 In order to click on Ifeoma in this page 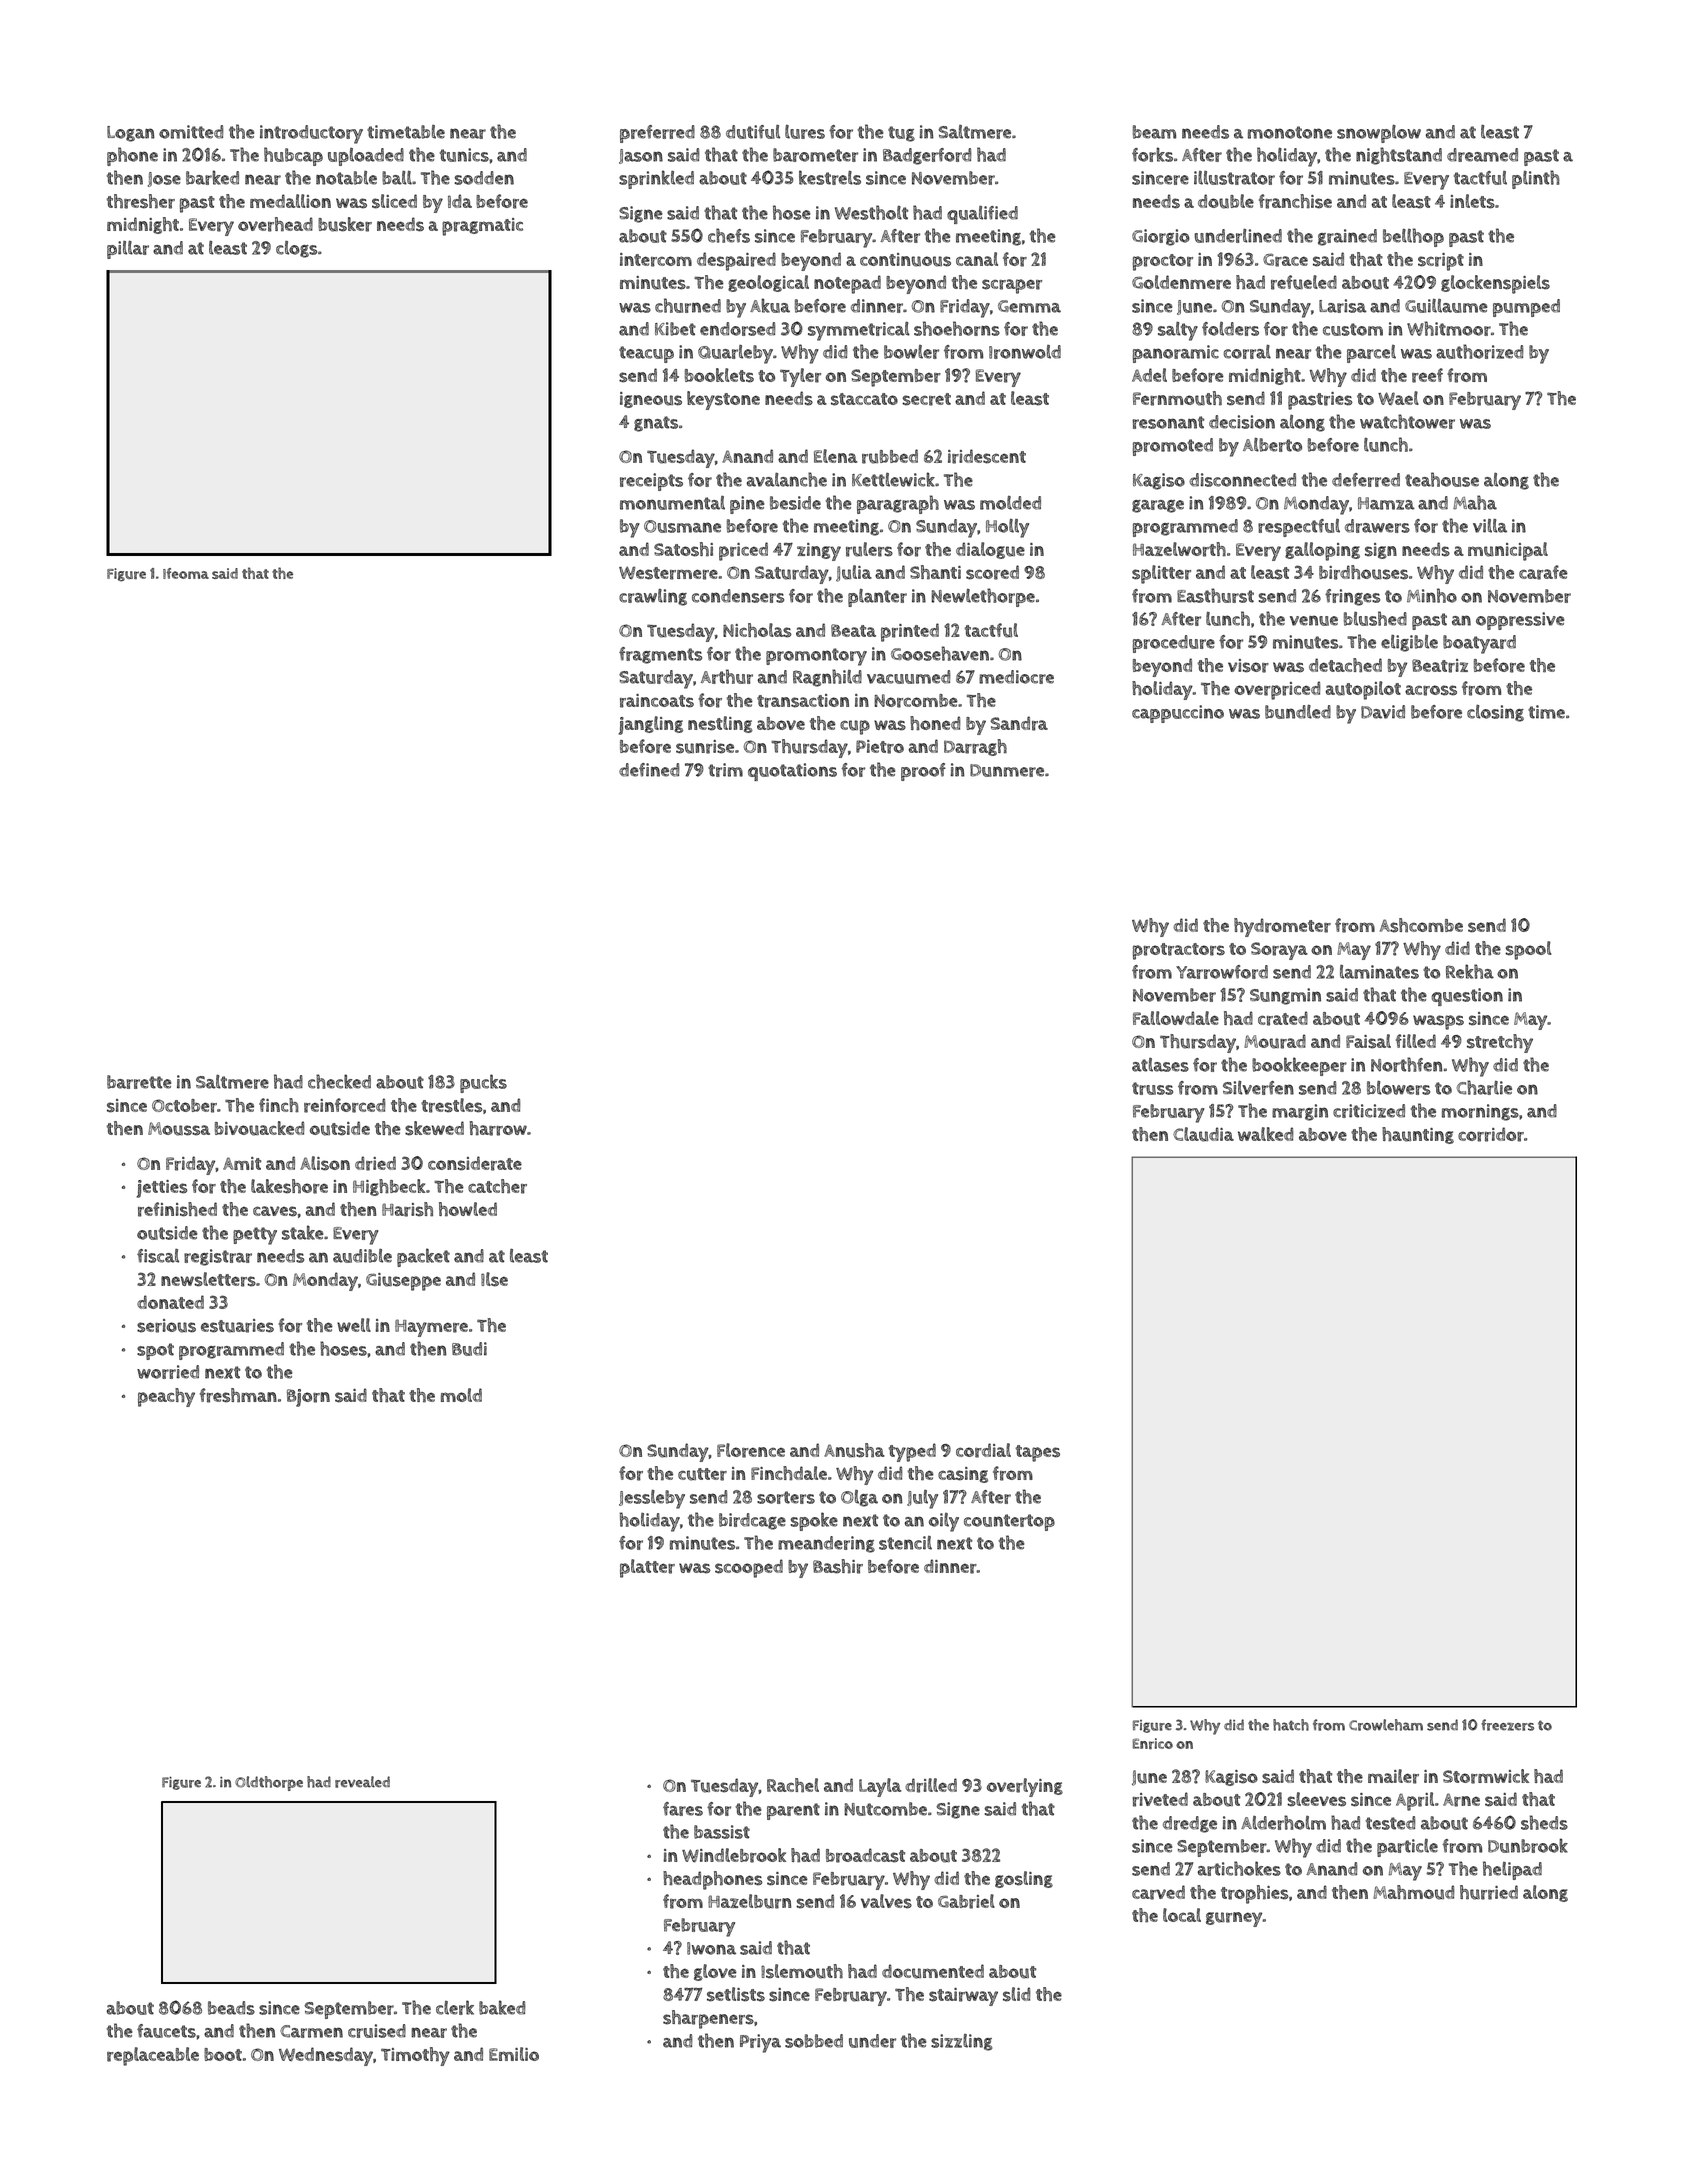, I will do `click(186, 573)`.
